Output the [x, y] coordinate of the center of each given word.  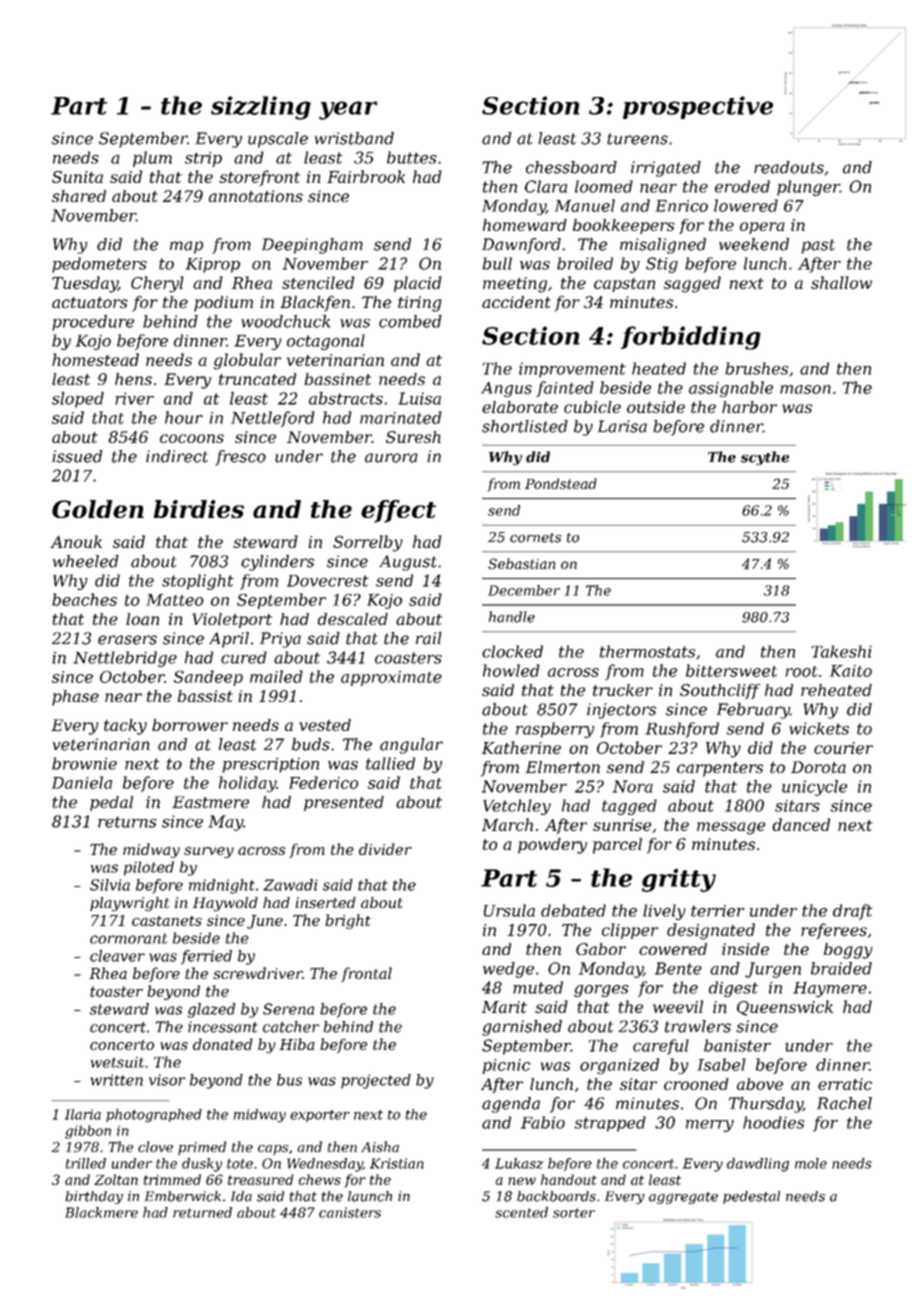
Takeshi [842, 651]
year [348, 110]
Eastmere [210, 802]
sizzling [261, 108]
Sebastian [521, 563]
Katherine [521, 747]
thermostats [647, 651]
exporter [320, 1116]
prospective [698, 107]
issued [77, 456]
